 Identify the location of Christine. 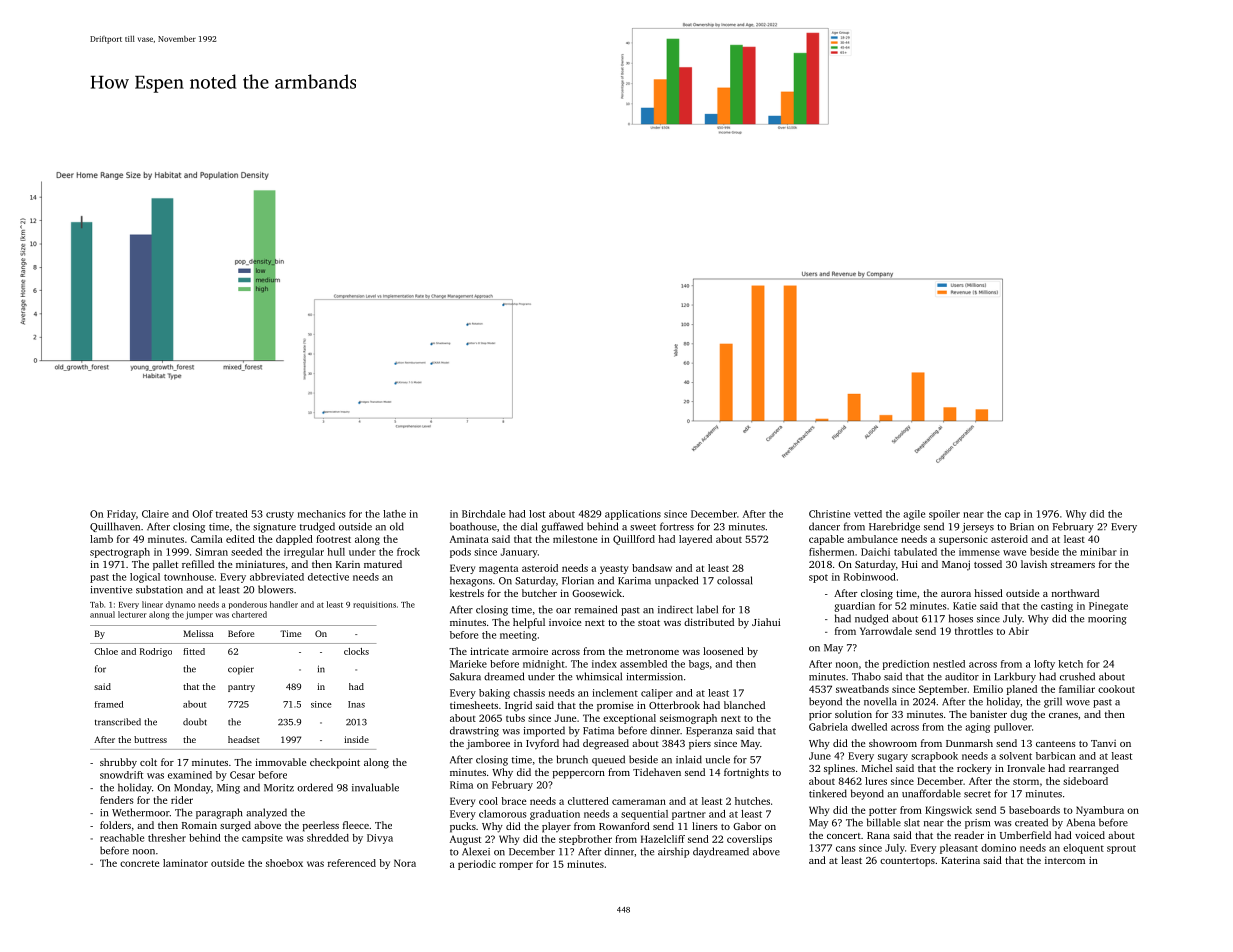
(829, 514).
